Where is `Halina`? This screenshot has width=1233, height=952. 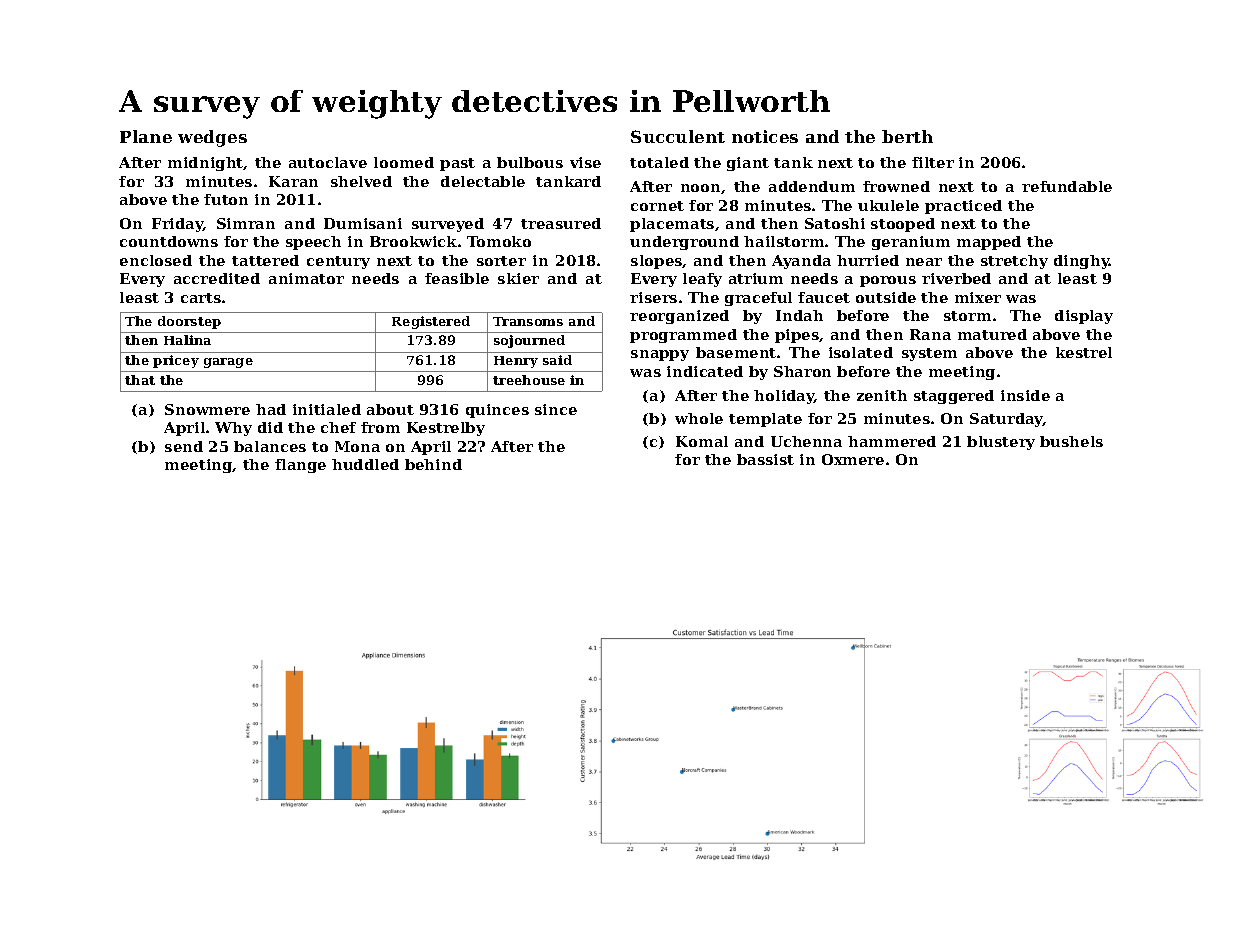 Halina is located at coordinates (187, 340).
